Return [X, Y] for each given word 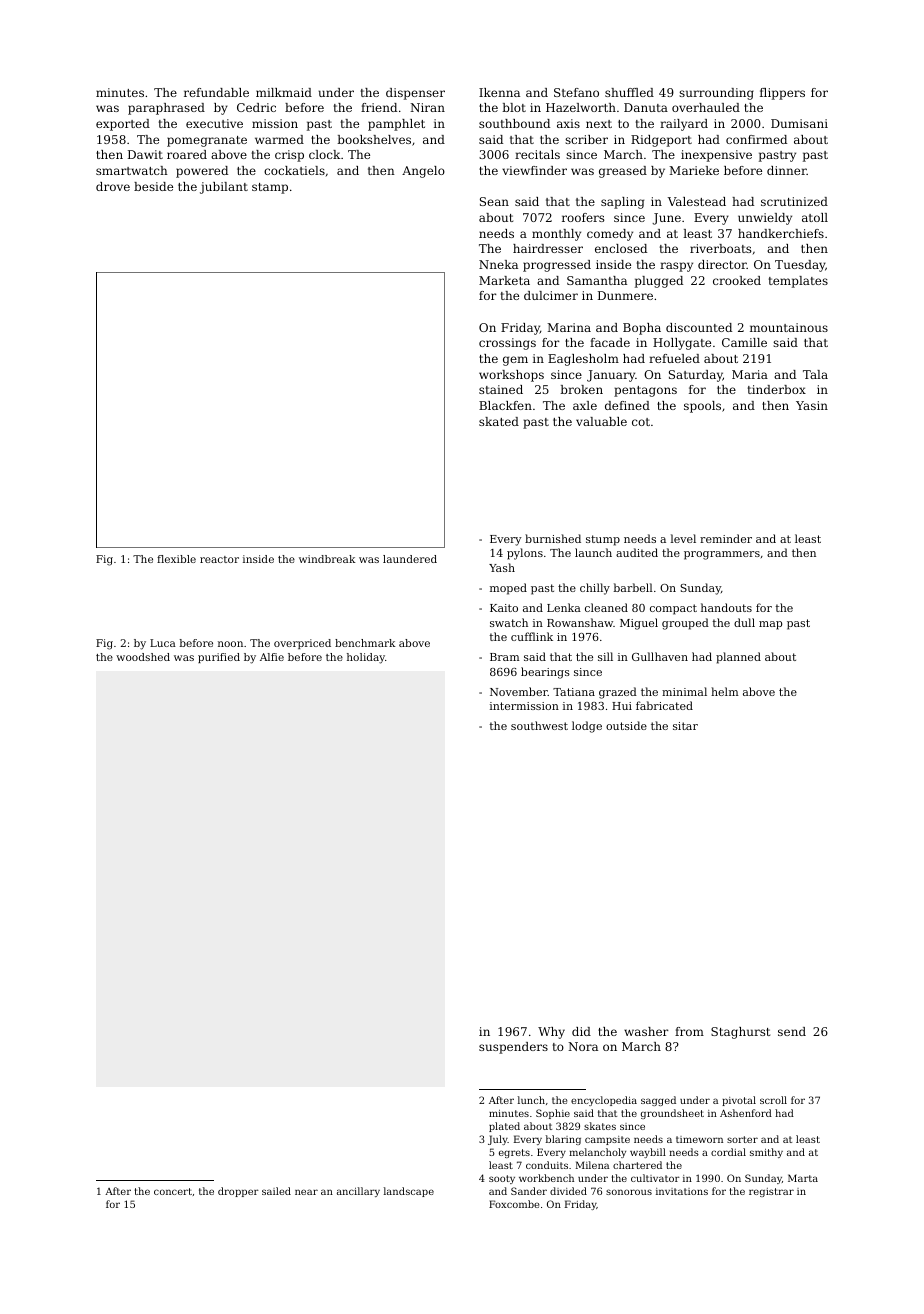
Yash [502, 567]
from [689, 1031]
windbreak [327, 559]
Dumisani [799, 123]
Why [551, 1033]
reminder [726, 538]
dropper [238, 1192]
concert [173, 1191]
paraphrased [166, 109]
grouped [685, 624]
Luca [163, 643]
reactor [219, 559]
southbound [514, 123]
